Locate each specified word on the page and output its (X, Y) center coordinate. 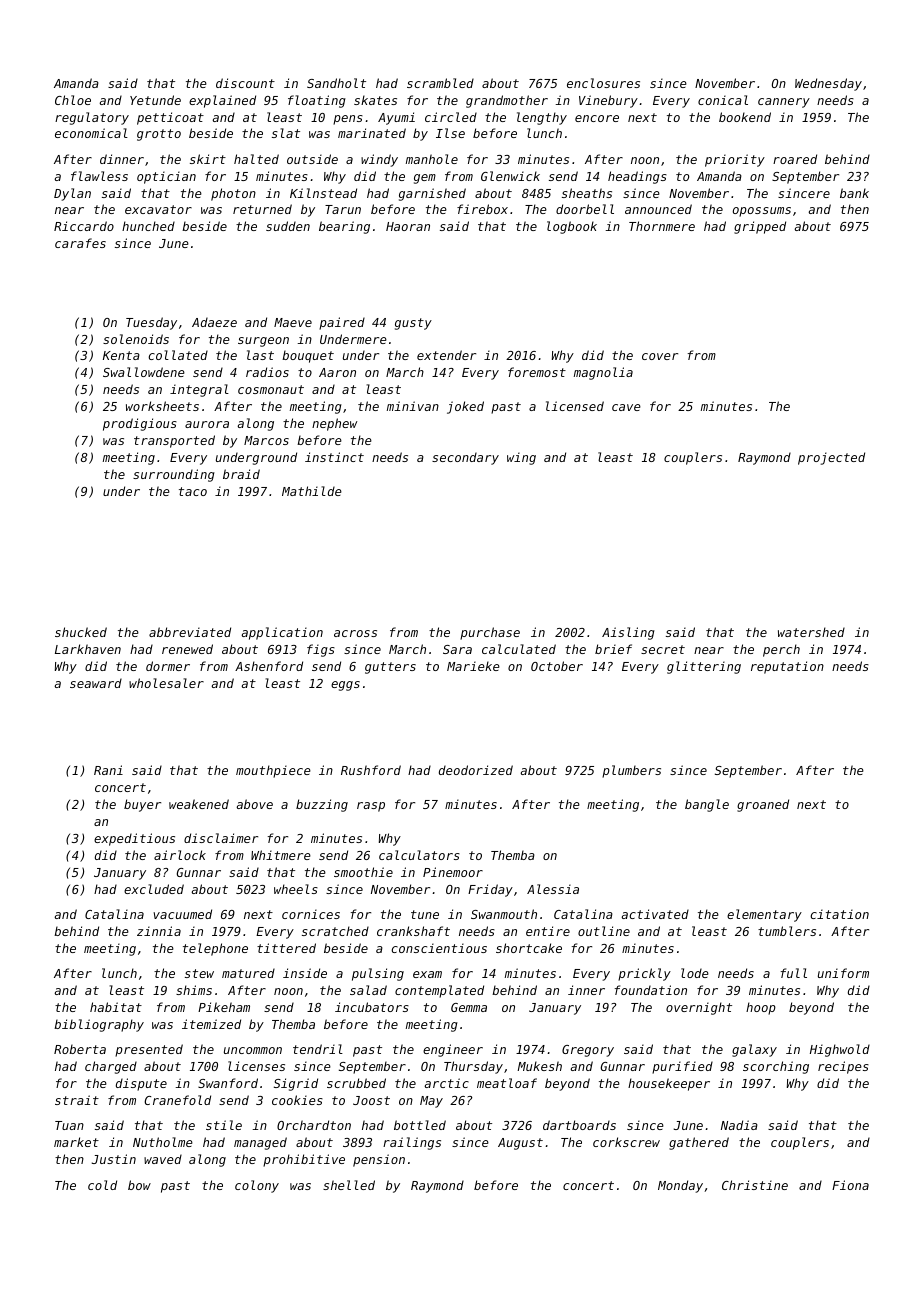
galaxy (754, 1050)
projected (831, 458)
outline (604, 931)
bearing (344, 227)
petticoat (170, 118)
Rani (108, 770)
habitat (116, 1007)
